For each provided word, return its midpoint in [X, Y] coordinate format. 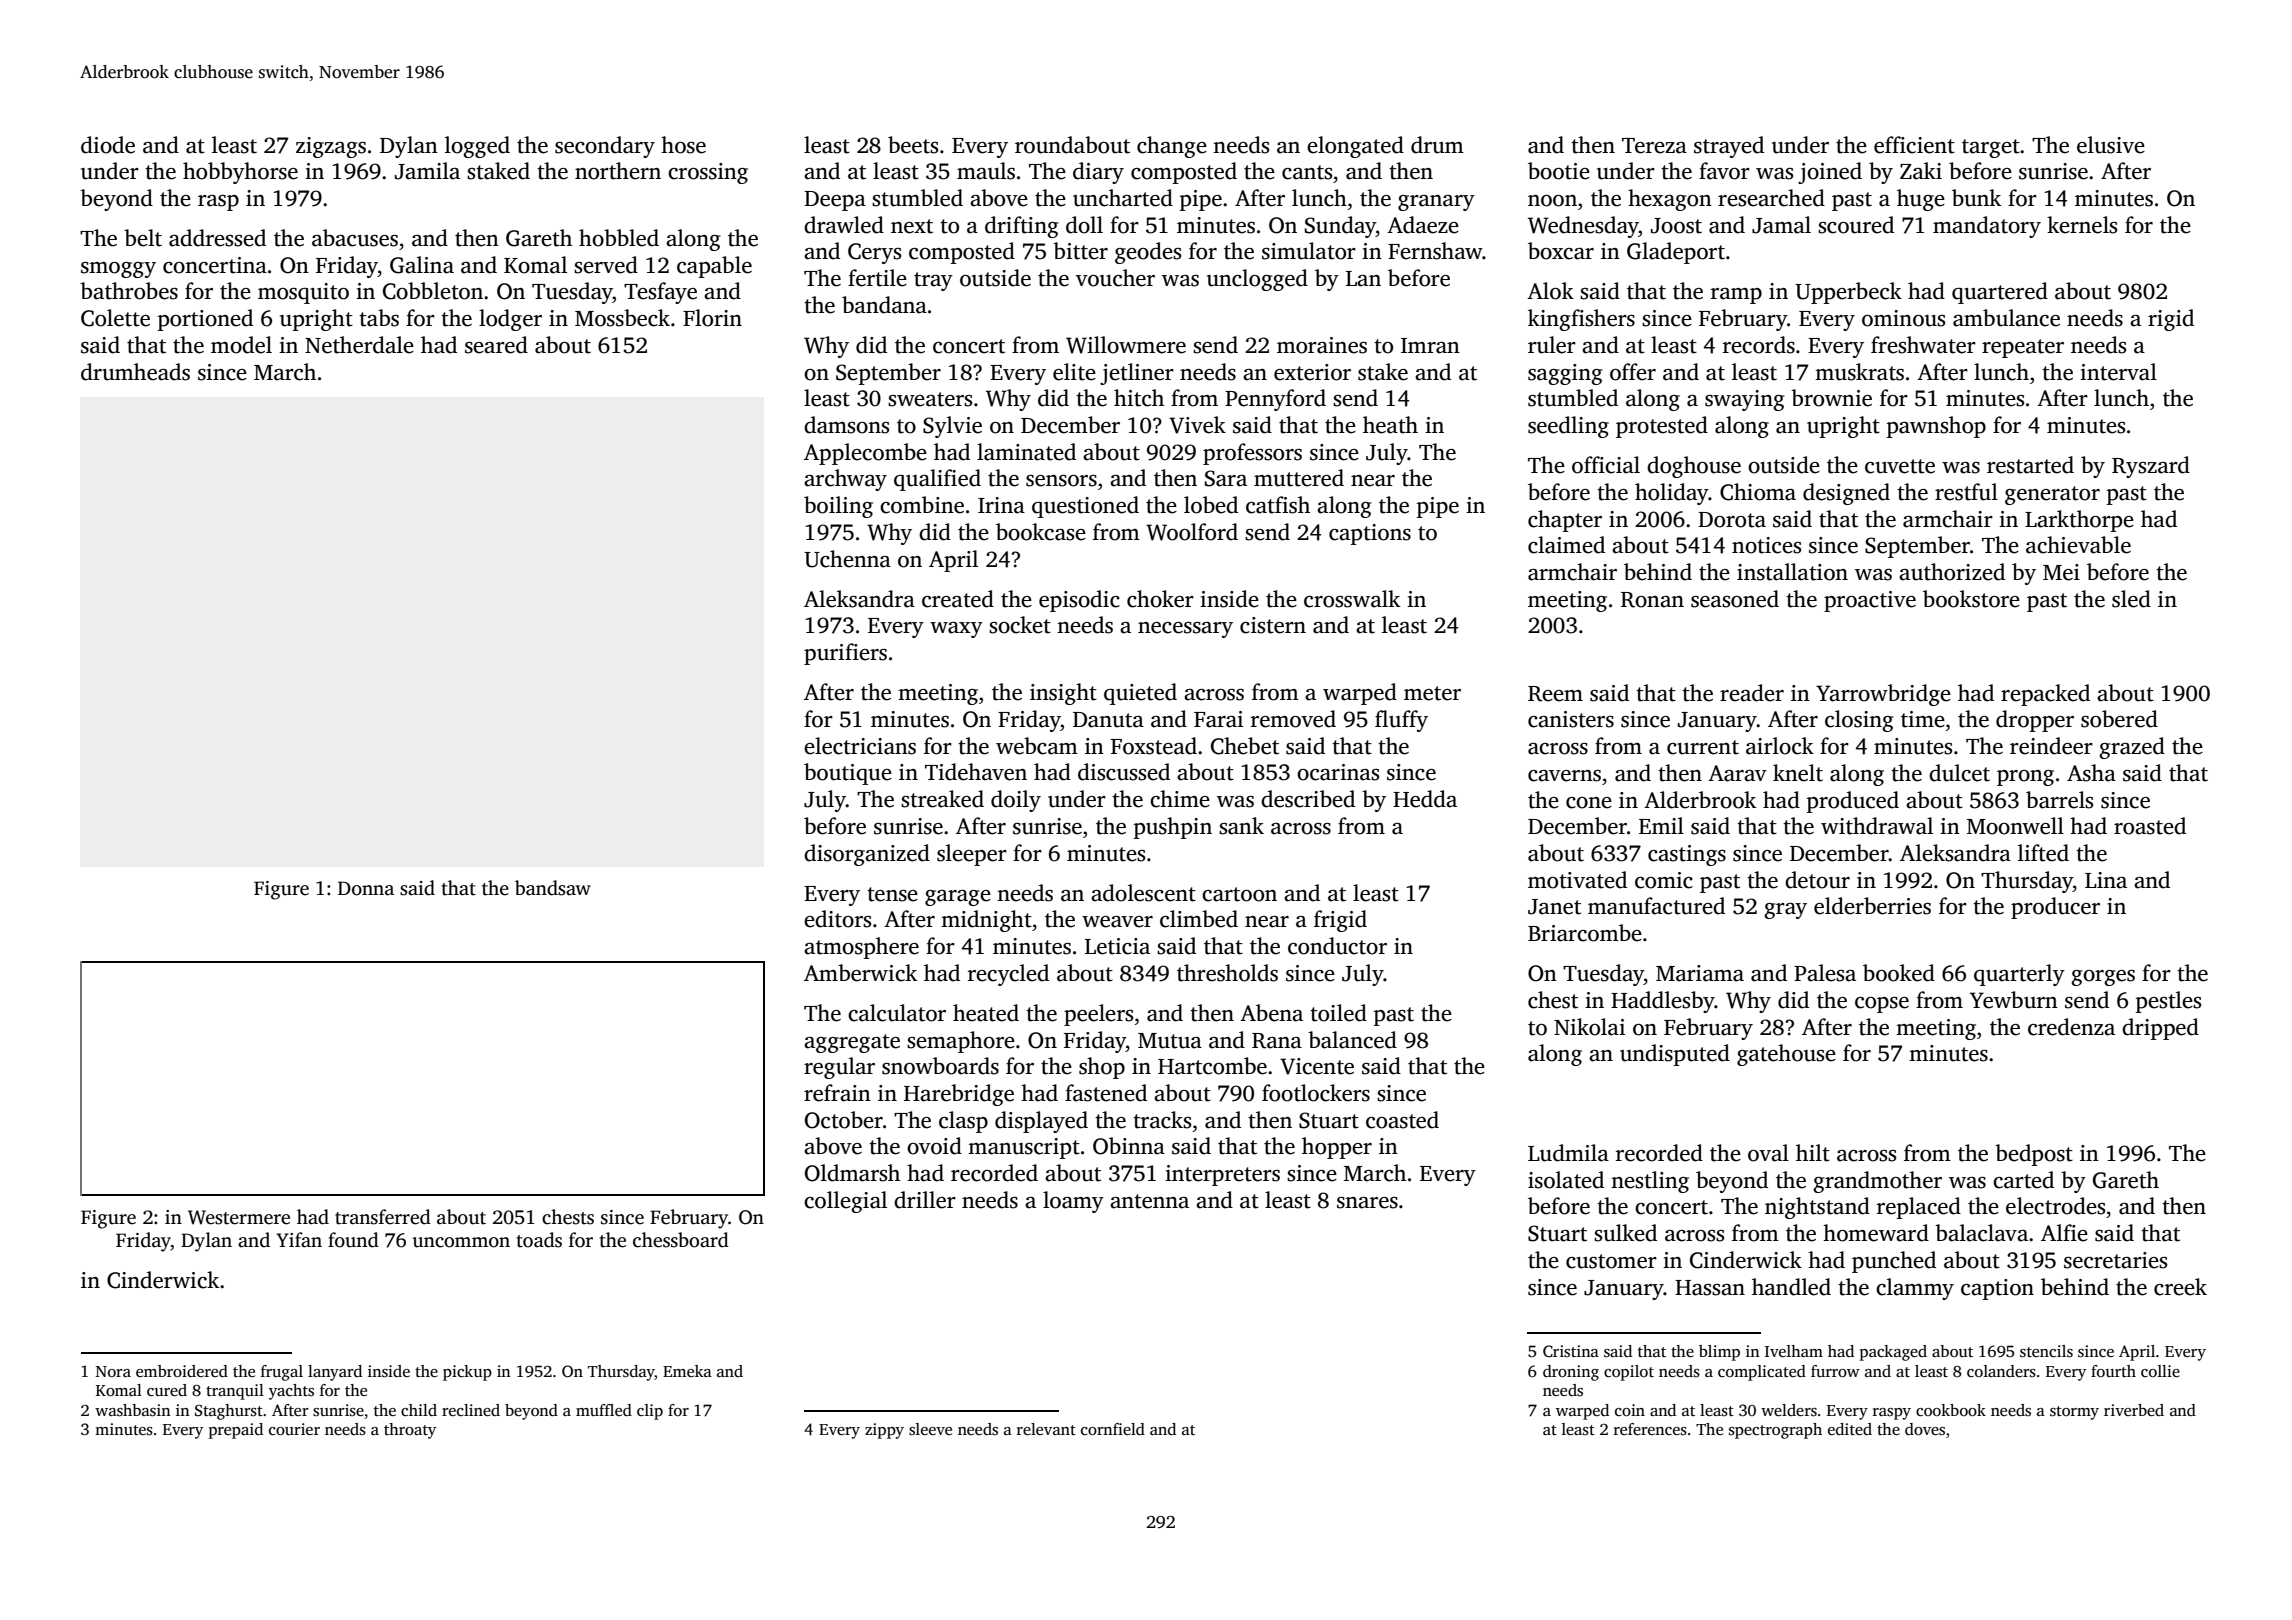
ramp [1736, 296]
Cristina [1571, 1351]
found [353, 1240]
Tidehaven [976, 772]
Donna [366, 888]
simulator [1309, 251]
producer [2055, 908]
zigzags [331, 147]
